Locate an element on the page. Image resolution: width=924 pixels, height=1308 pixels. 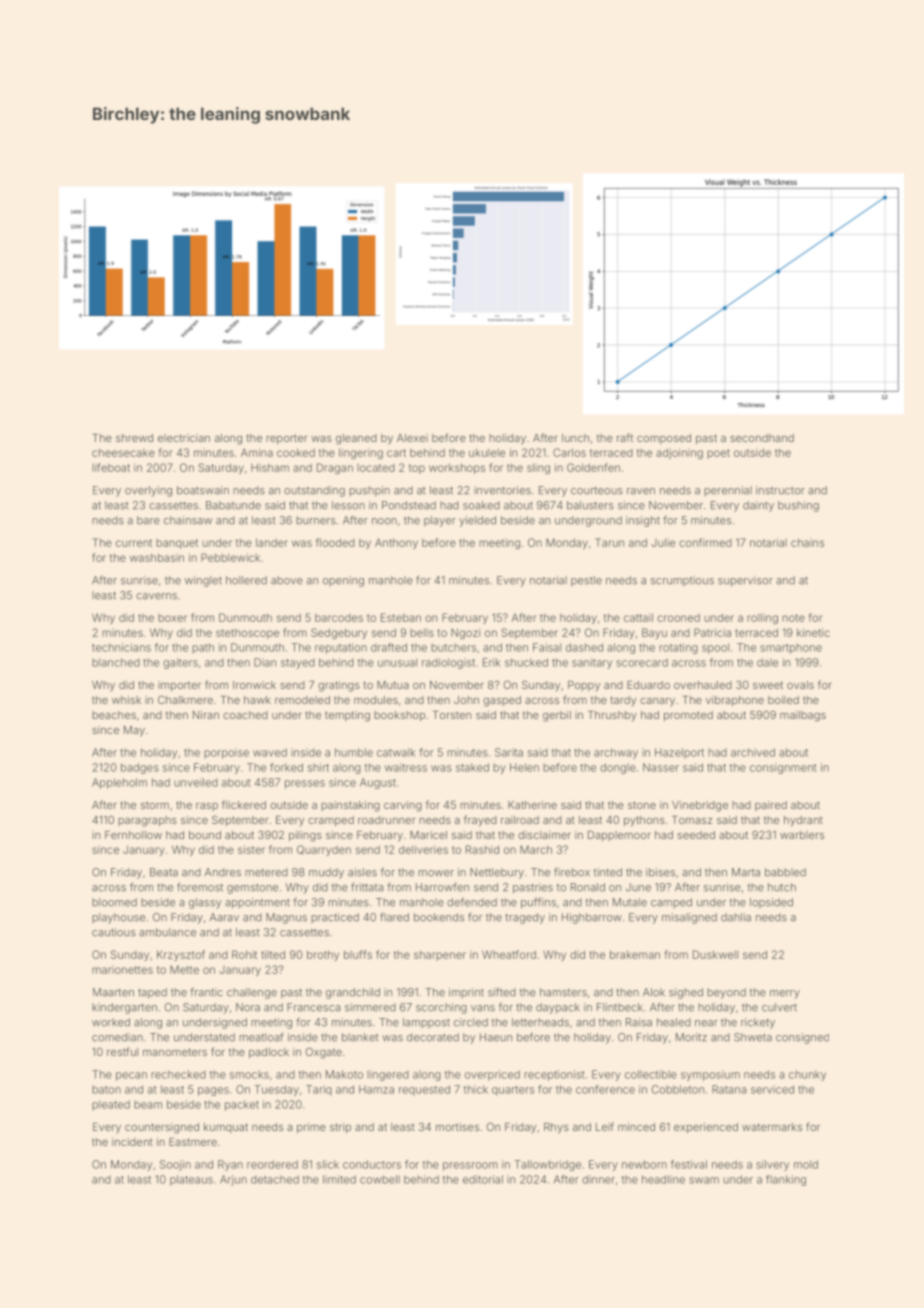
ovals is located at coordinates (800, 685).
